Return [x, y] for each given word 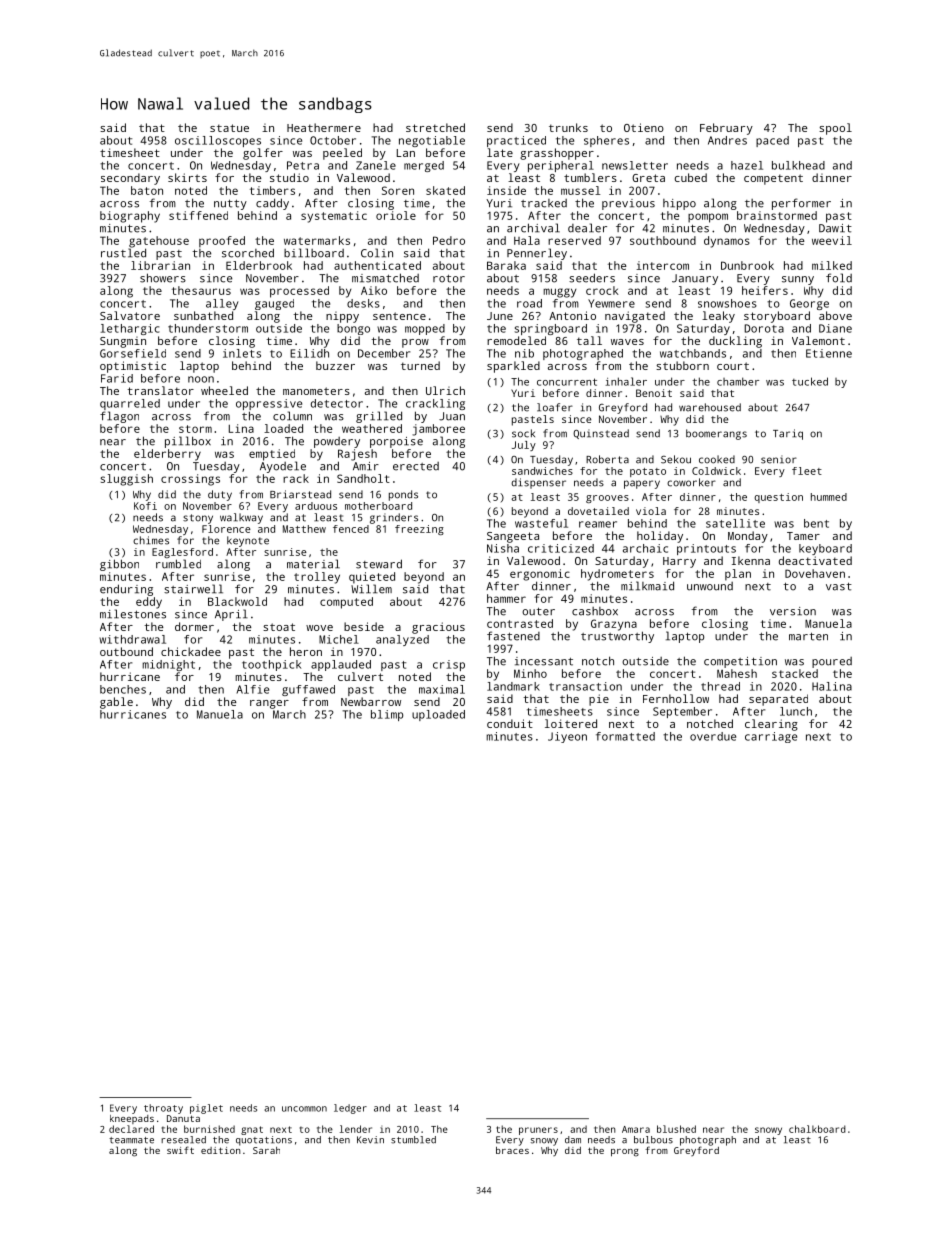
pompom [708, 218]
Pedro [449, 240]
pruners [538, 1131]
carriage [771, 737]
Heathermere [324, 127]
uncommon [304, 1109]
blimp [387, 715]
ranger [269, 704]
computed [346, 603]
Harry [679, 562]
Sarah [266, 1150]
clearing [771, 725]
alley [222, 304]
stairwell [193, 589]
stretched [435, 127]
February [726, 129]
